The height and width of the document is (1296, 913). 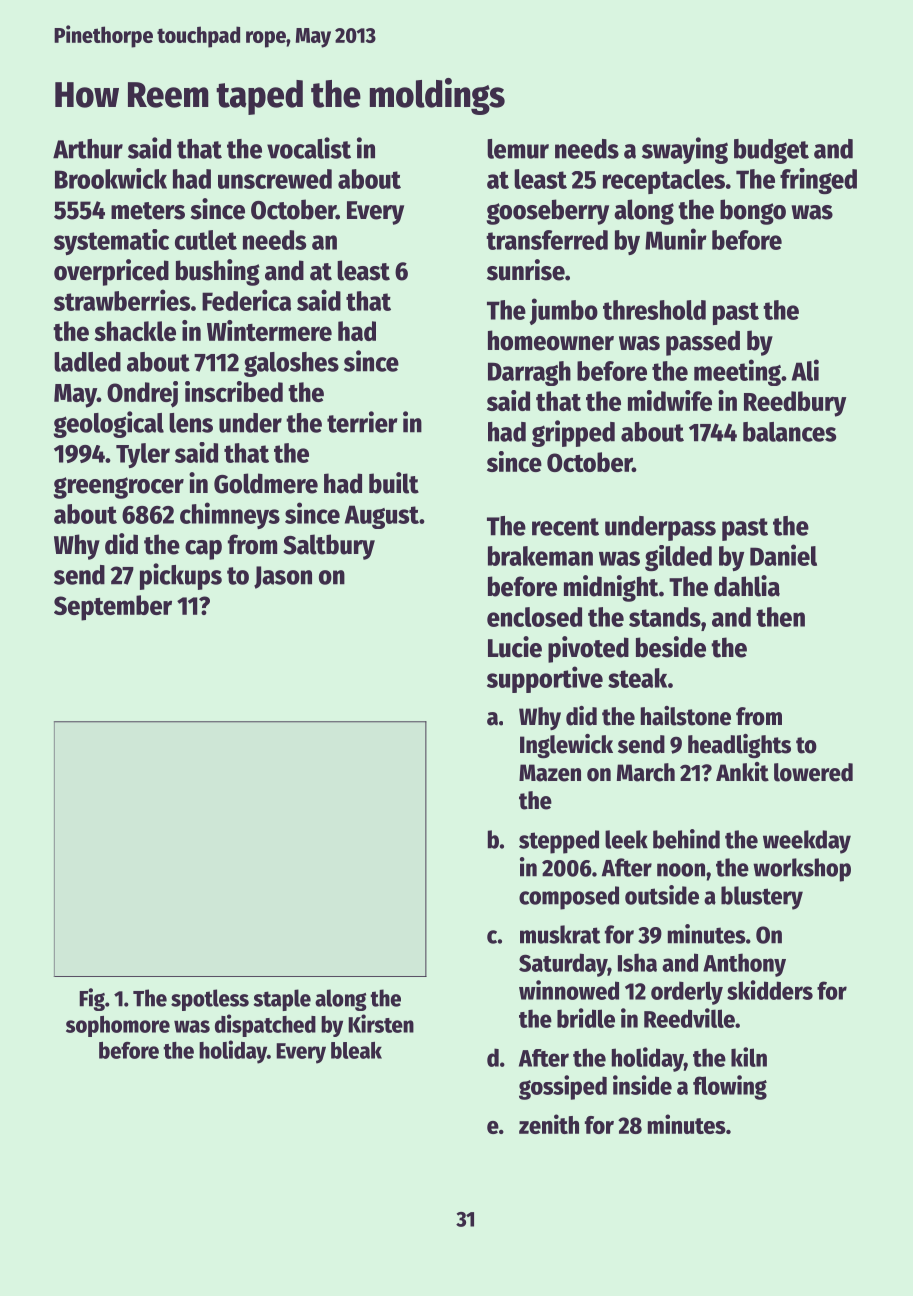 I want to click on galoshes, so click(x=291, y=364).
